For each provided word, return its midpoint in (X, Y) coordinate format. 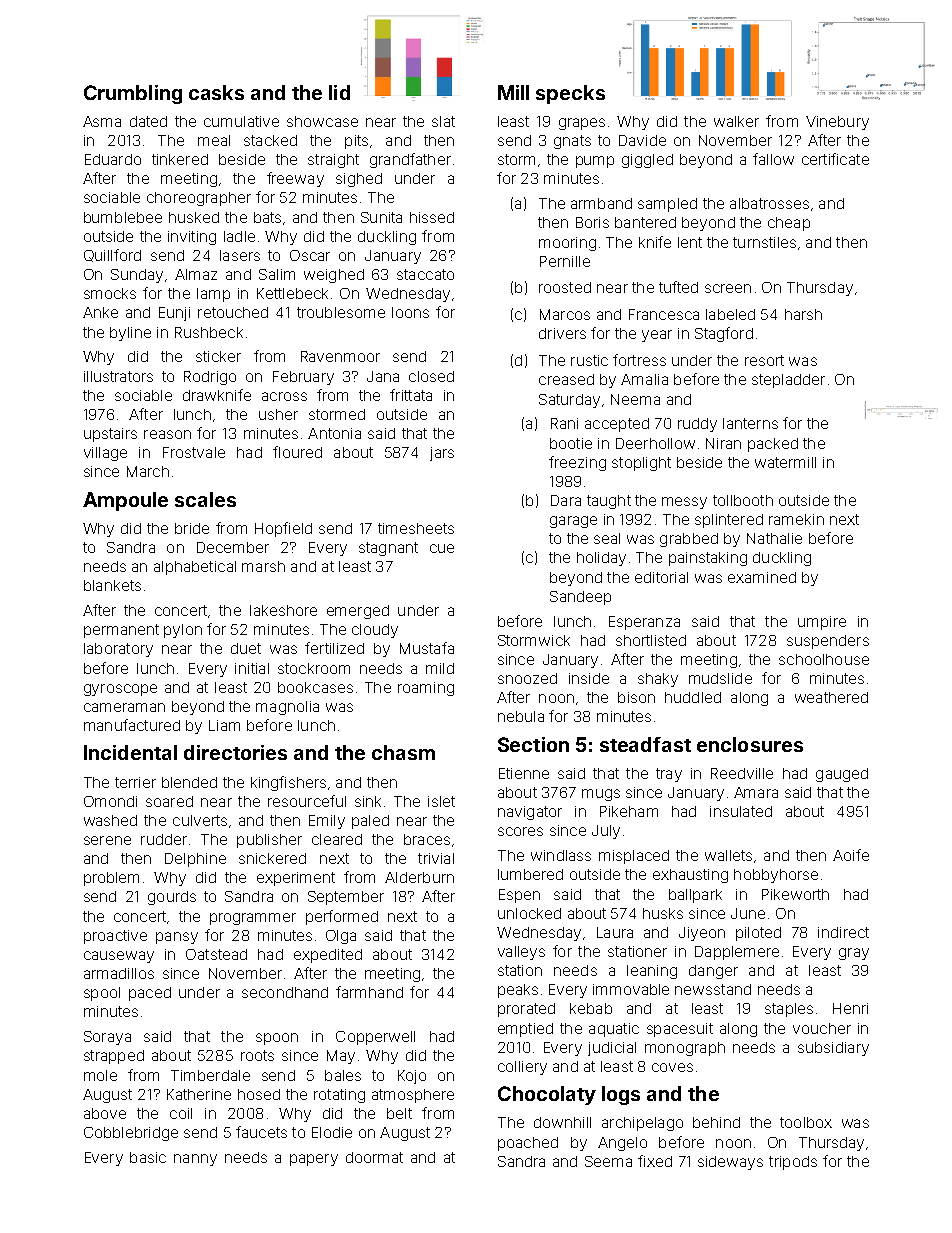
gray (854, 954)
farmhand (369, 992)
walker (736, 121)
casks (216, 92)
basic (148, 1157)
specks (570, 94)
